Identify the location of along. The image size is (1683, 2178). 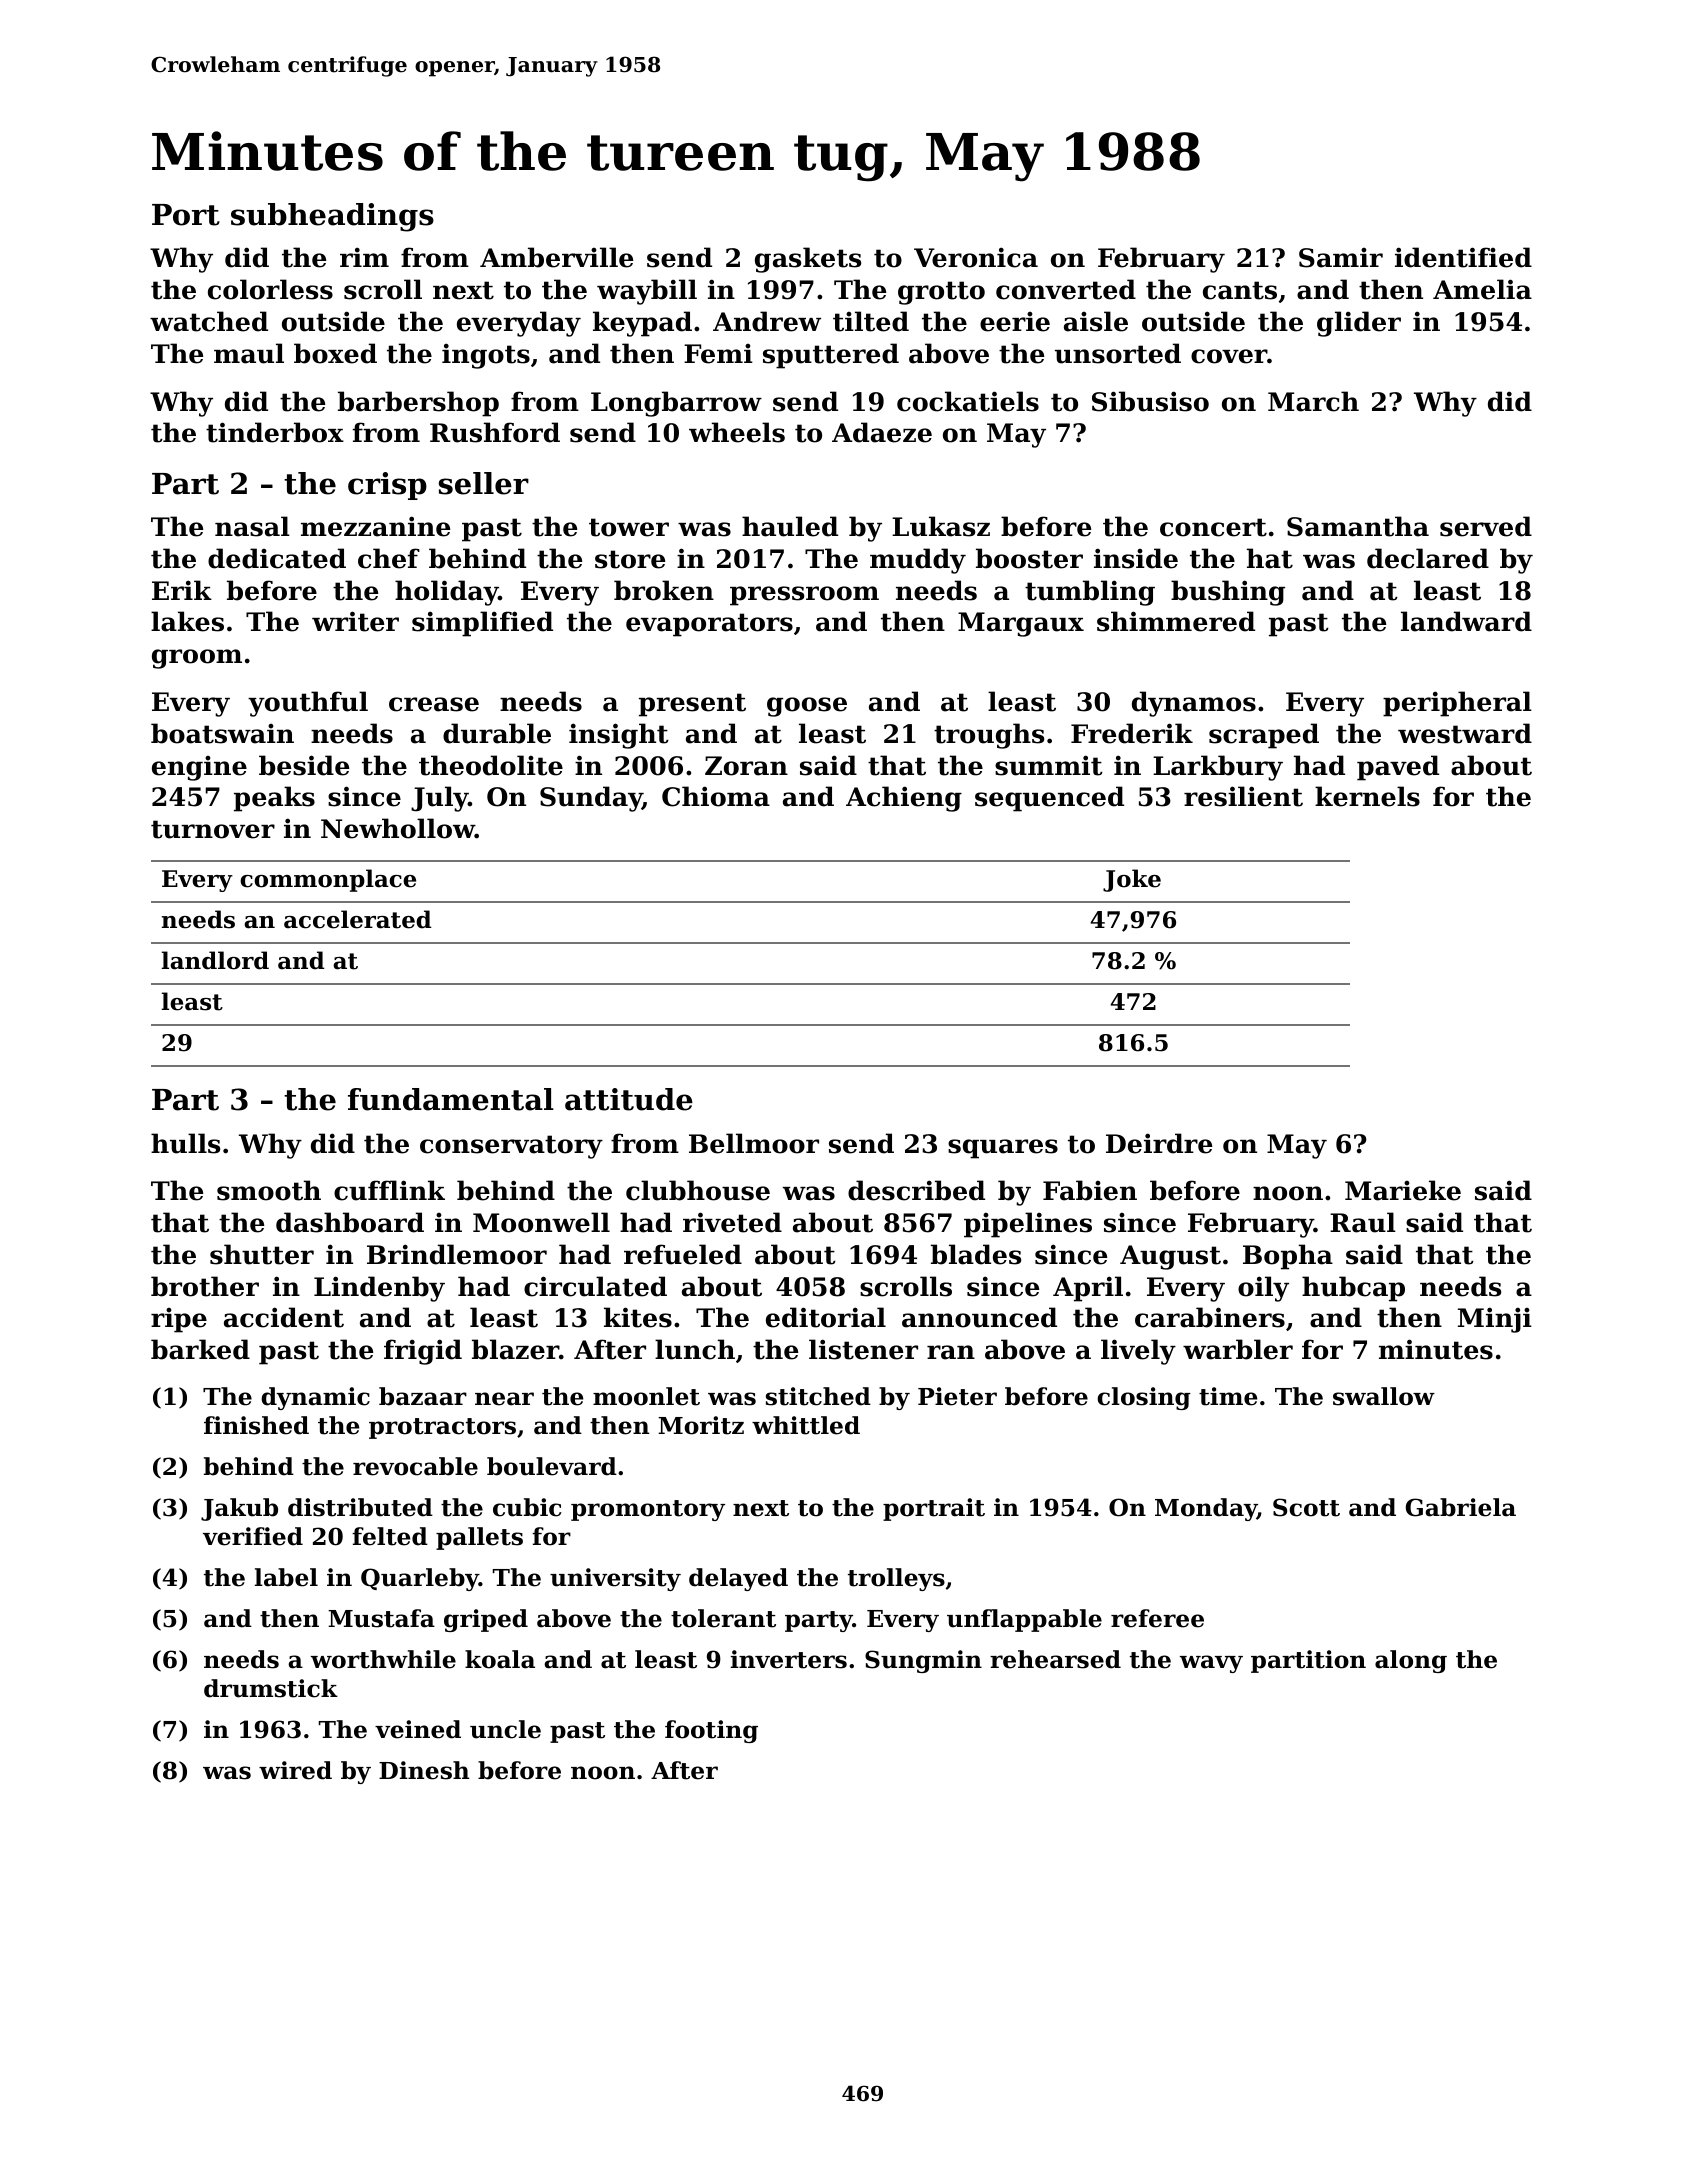
(1411, 1661).
